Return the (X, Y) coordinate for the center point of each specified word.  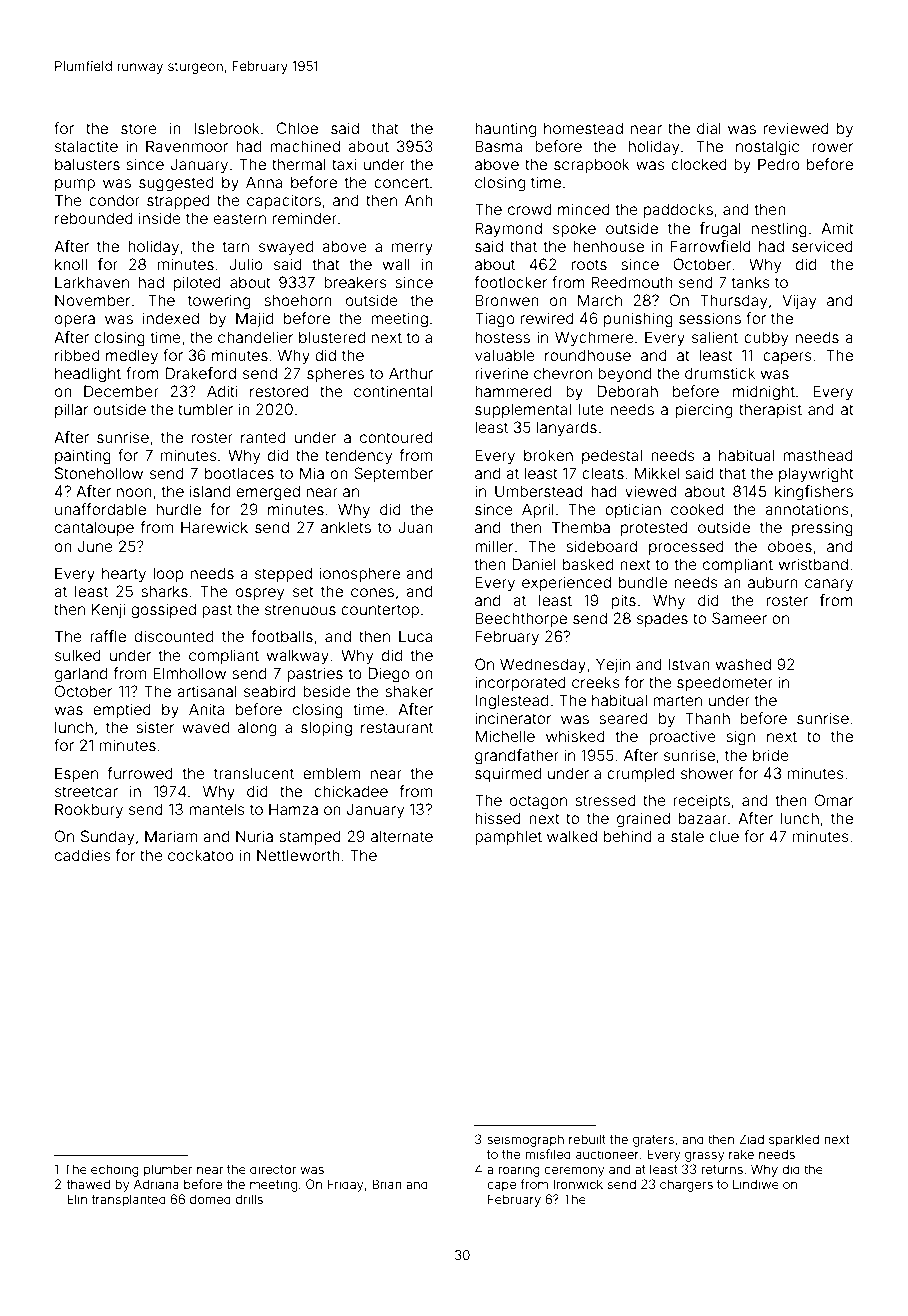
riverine (501, 373)
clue (724, 836)
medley (132, 356)
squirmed (508, 774)
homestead (583, 128)
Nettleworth (298, 855)
